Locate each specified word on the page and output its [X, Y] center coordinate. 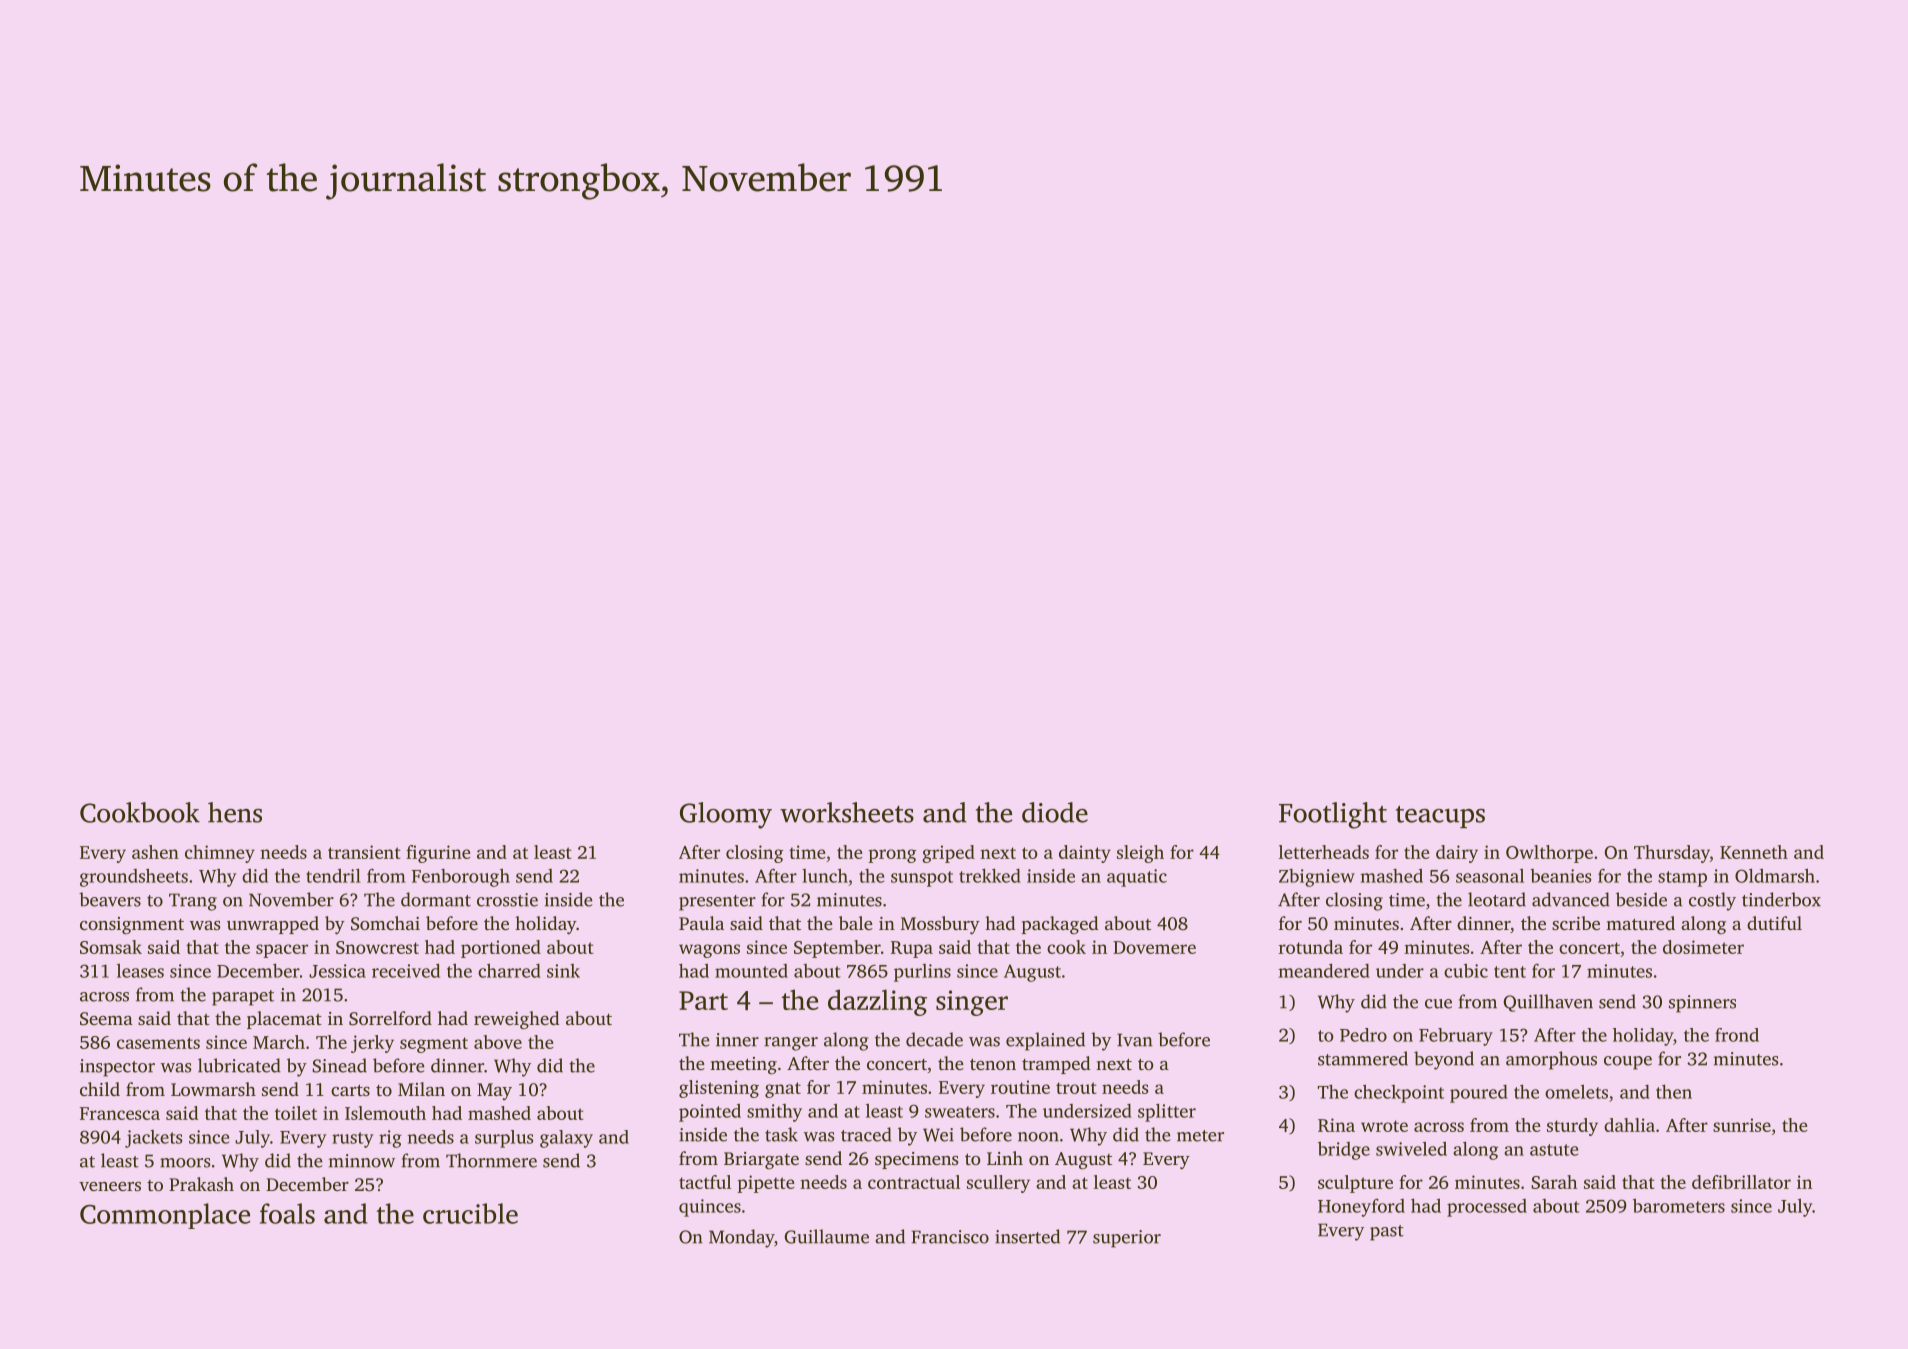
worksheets [847, 812]
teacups [1440, 817]
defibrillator [1741, 1182]
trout [1076, 1088]
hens [235, 812]
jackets [153, 1139]
